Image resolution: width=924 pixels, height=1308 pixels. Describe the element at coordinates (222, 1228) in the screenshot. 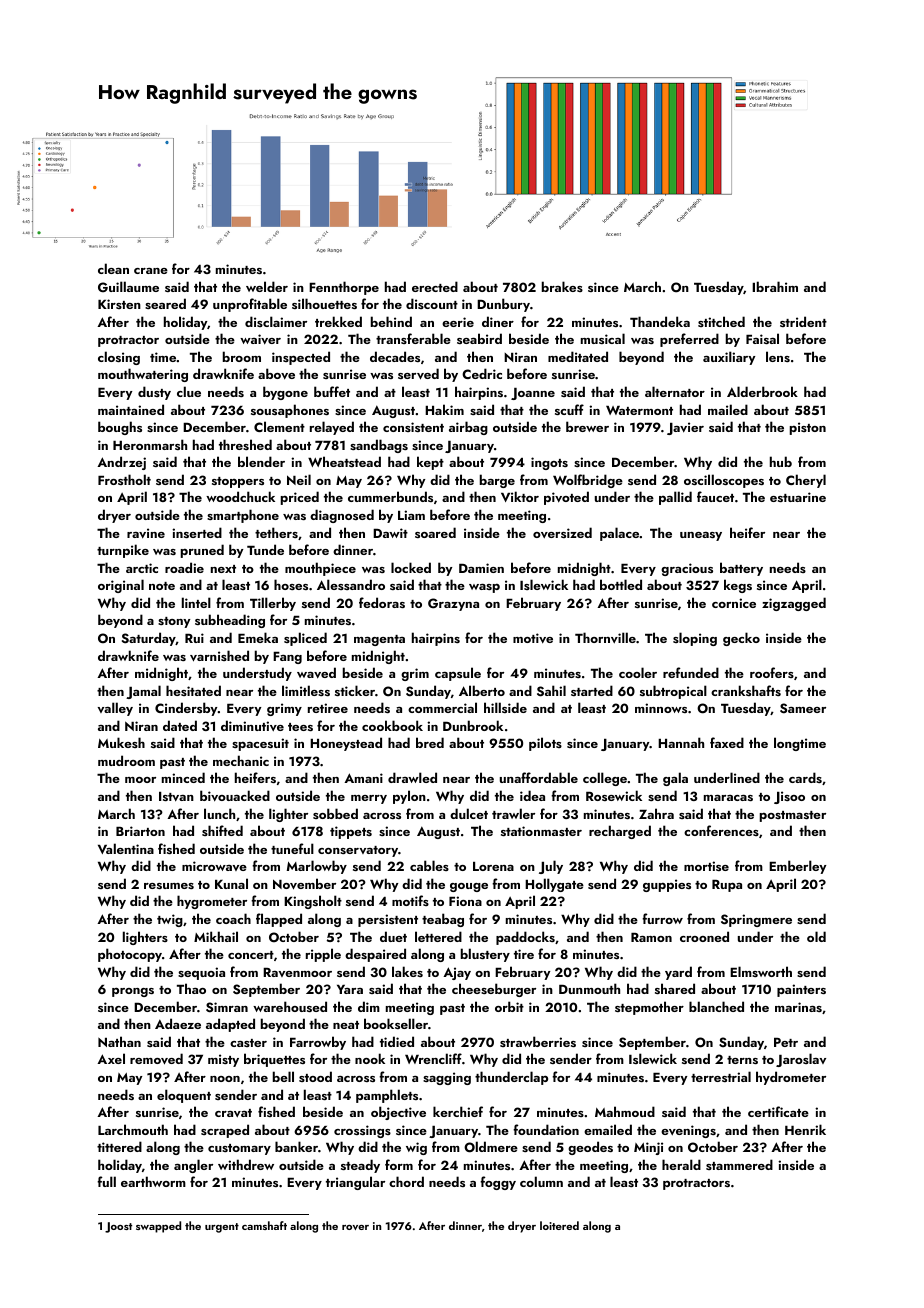

I see `urgent` at that location.
